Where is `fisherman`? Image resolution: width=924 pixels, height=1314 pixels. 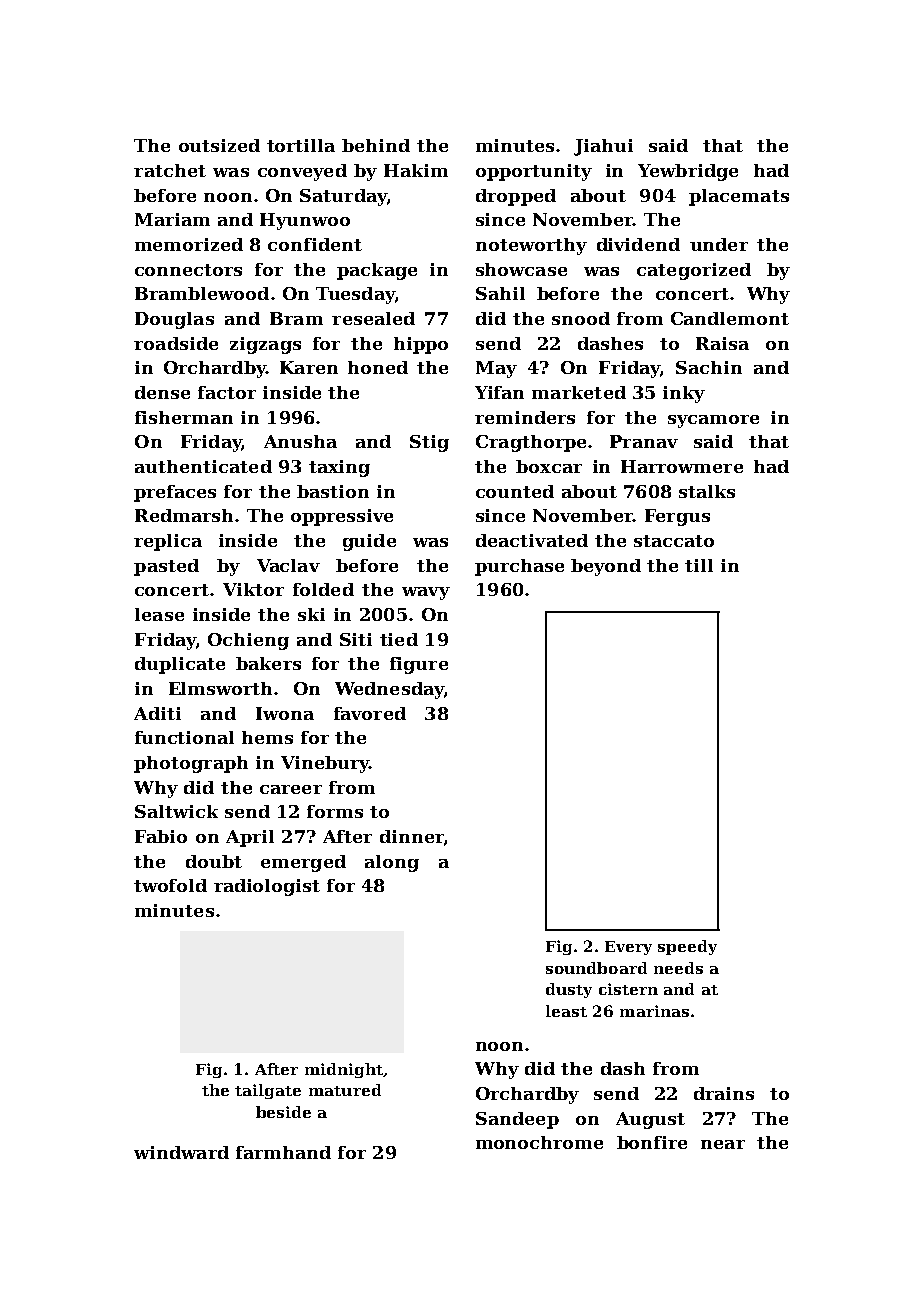 fisherman is located at coordinates (184, 417).
